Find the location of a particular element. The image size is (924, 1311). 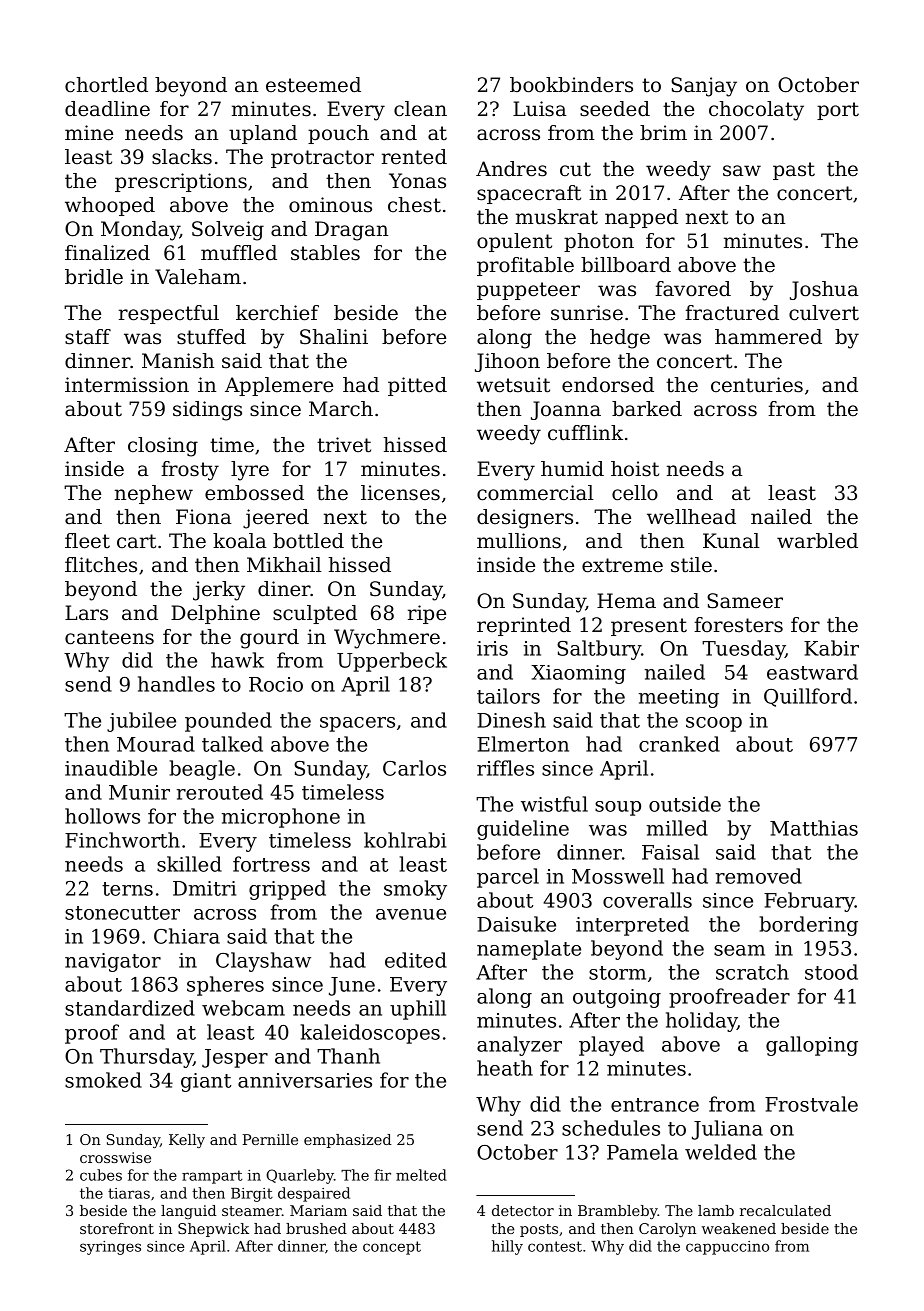

bookbinders is located at coordinates (571, 85).
